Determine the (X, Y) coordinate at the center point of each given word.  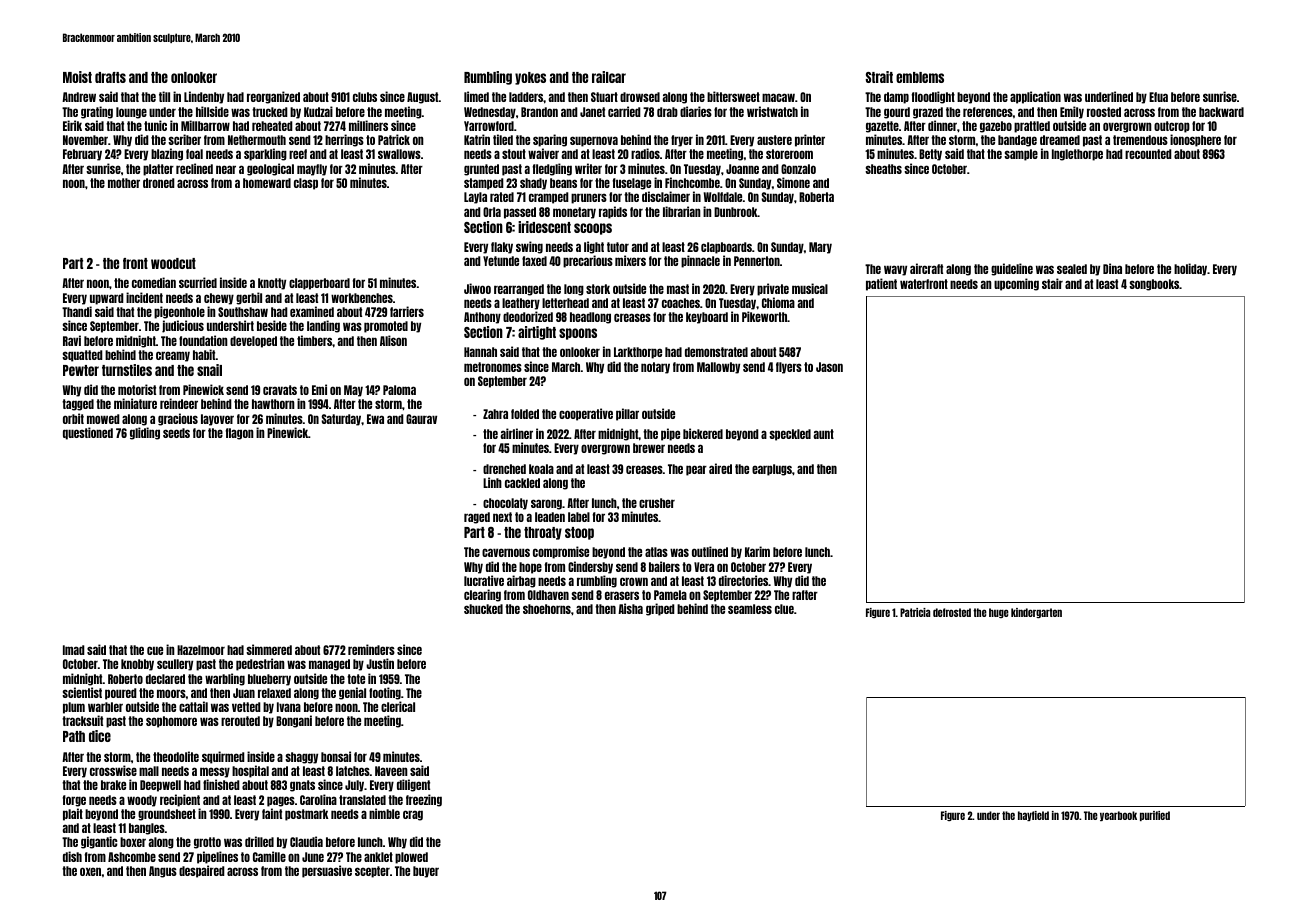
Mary (820, 248)
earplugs (772, 470)
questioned (88, 433)
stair (1052, 283)
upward (107, 299)
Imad (74, 650)
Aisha (630, 608)
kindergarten (1036, 613)
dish (72, 856)
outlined (710, 551)
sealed (1072, 269)
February (82, 155)
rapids (613, 212)
